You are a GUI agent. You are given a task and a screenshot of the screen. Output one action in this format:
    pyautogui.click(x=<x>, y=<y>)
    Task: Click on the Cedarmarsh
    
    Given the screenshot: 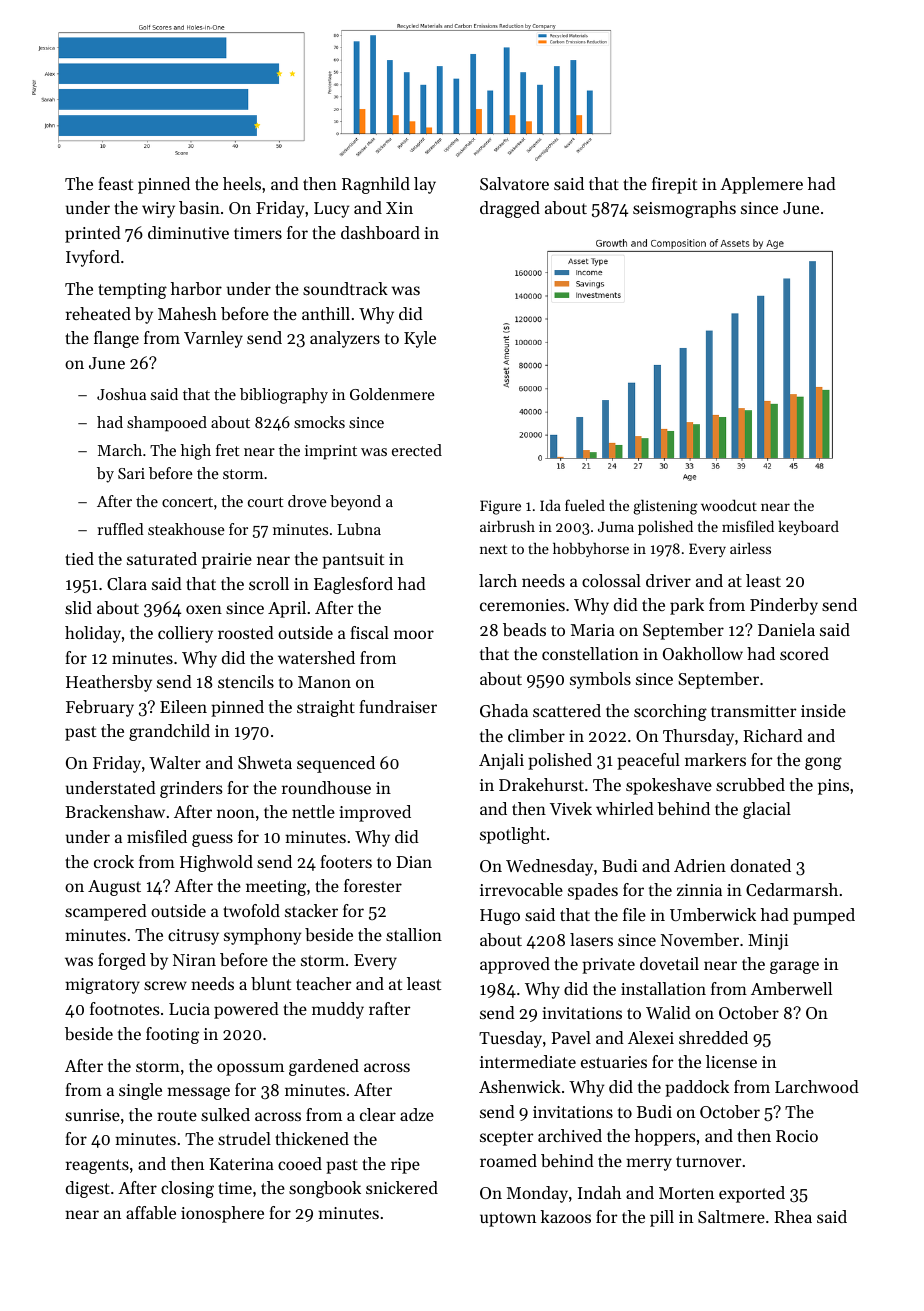 What is the action you would take?
    pyautogui.click(x=792, y=889)
